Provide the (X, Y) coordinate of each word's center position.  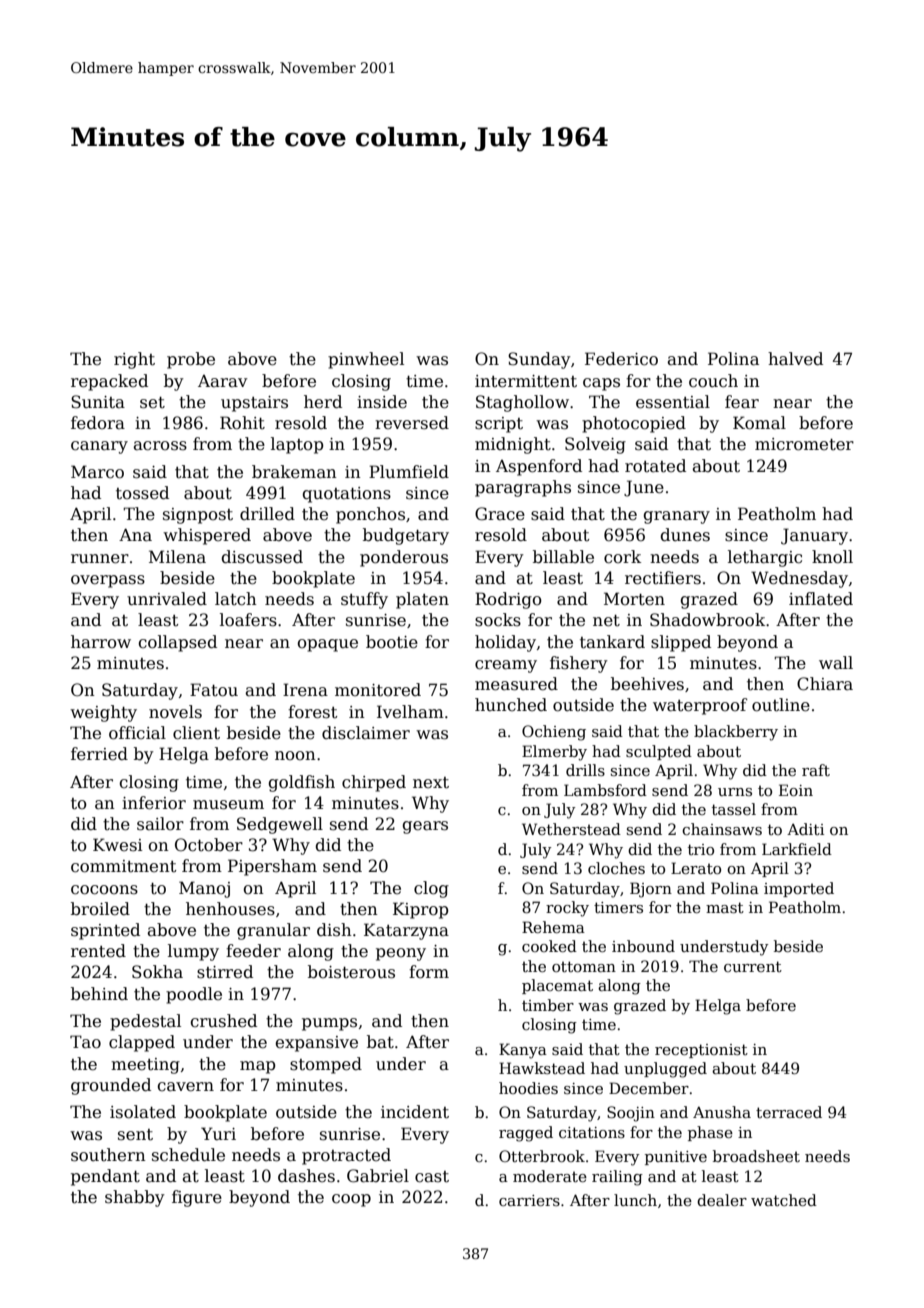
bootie (392, 642)
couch (713, 381)
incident (415, 1112)
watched (784, 1200)
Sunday (539, 360)
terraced (789, 1112)
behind (99, 994)
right (134, 360)
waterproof (700, 706)
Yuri (218, 1133)
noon (295, 755)
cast (432, 1177)
